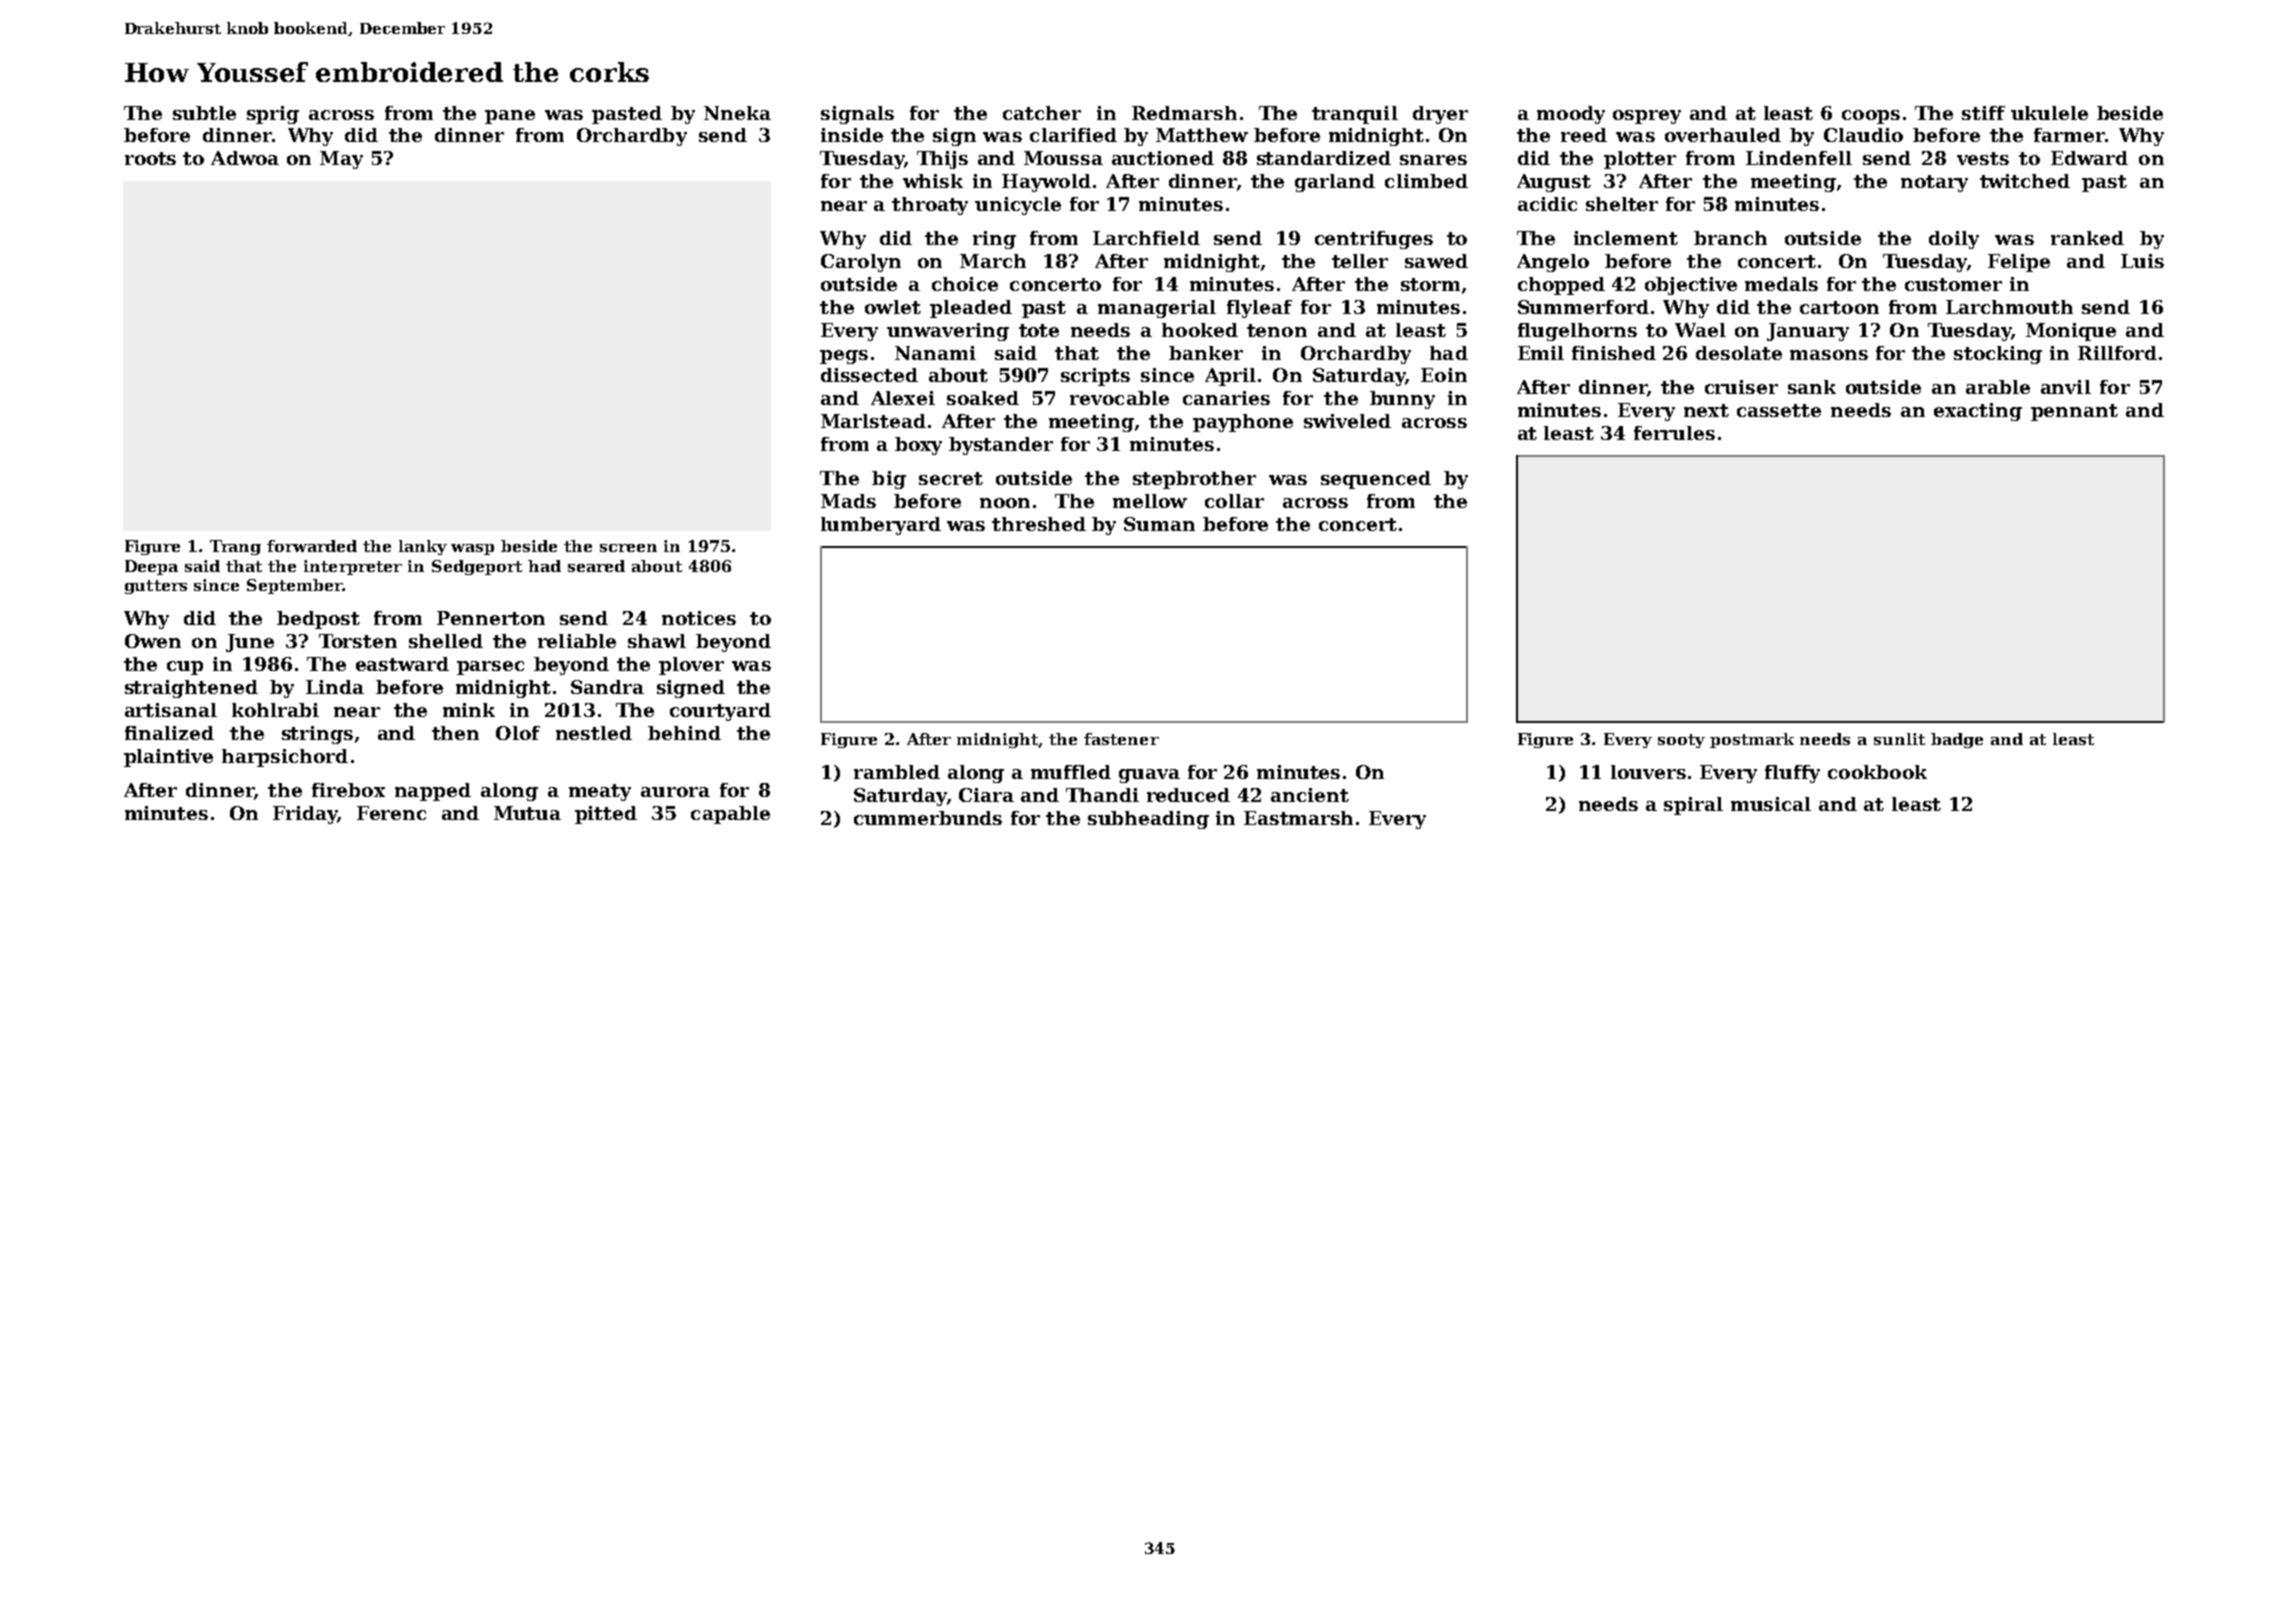  Describe the element at coordinates (1230, 377) in the screenshot. I see `April` at that location.
